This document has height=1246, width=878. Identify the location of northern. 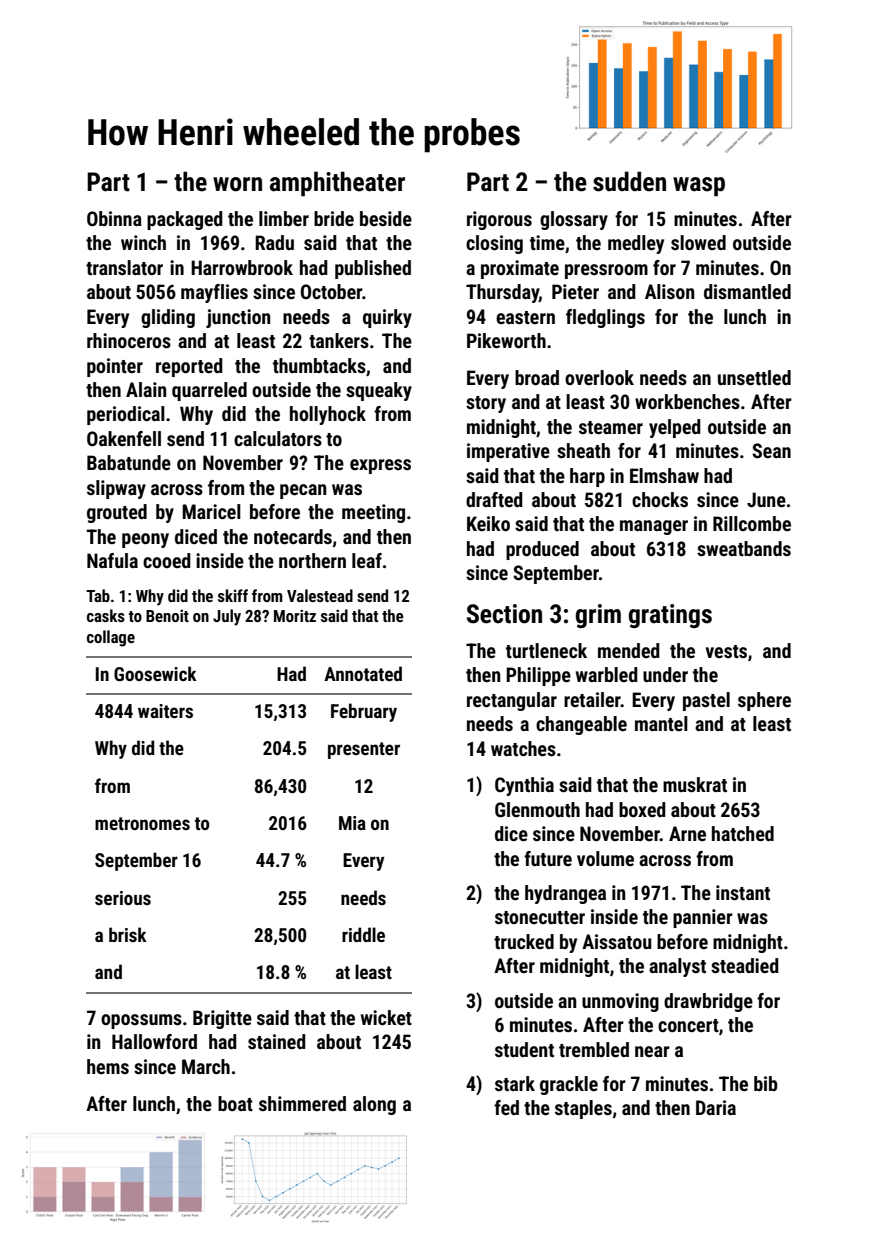
(312, 560).
